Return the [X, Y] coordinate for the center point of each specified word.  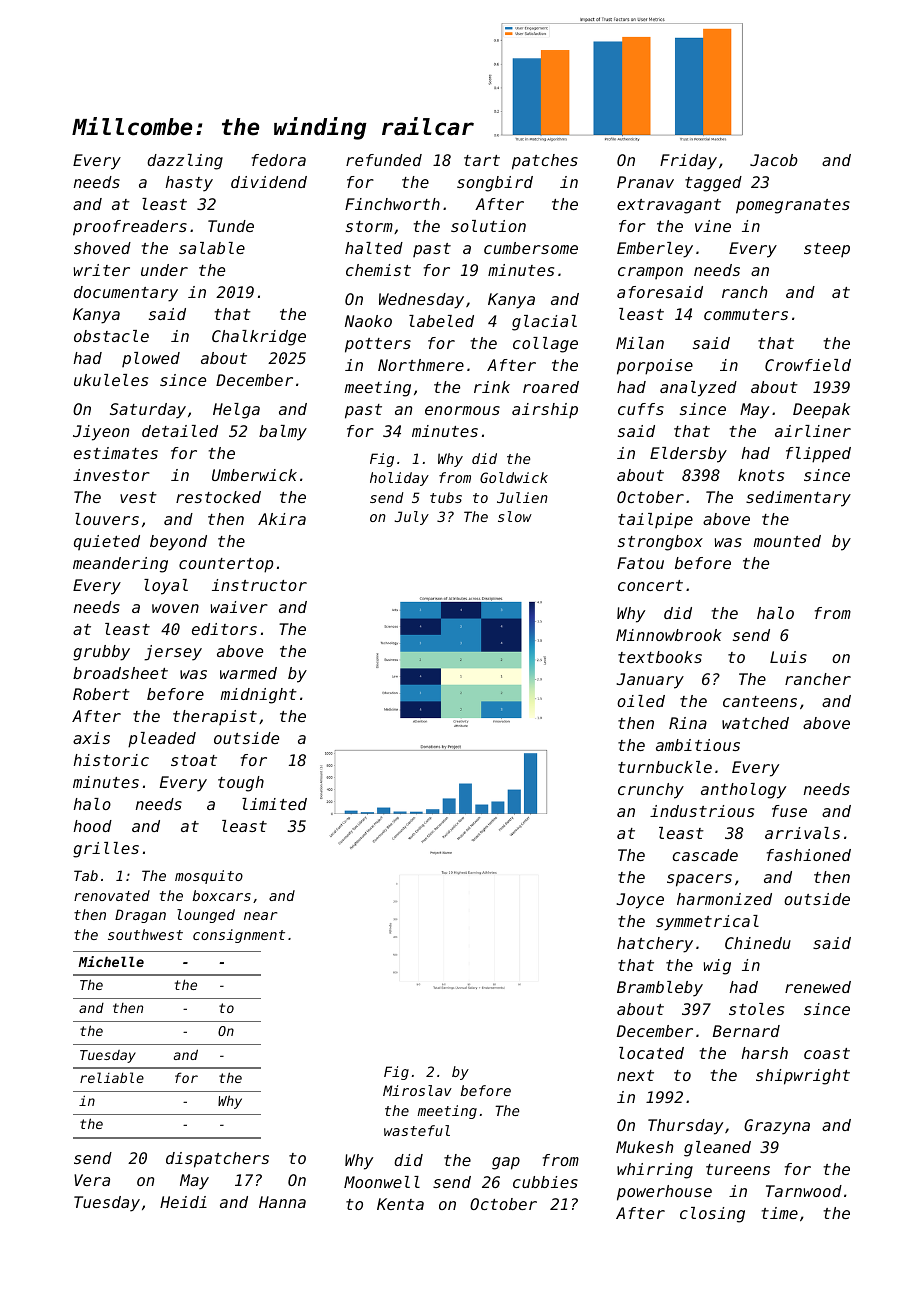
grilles [106, 850]
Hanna [282, 1202]
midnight [258, 696]
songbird [495, 184]
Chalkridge [259, 338]
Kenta [400, 1204]
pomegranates [793, 206]
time [780, 1213]
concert [650, 585]
